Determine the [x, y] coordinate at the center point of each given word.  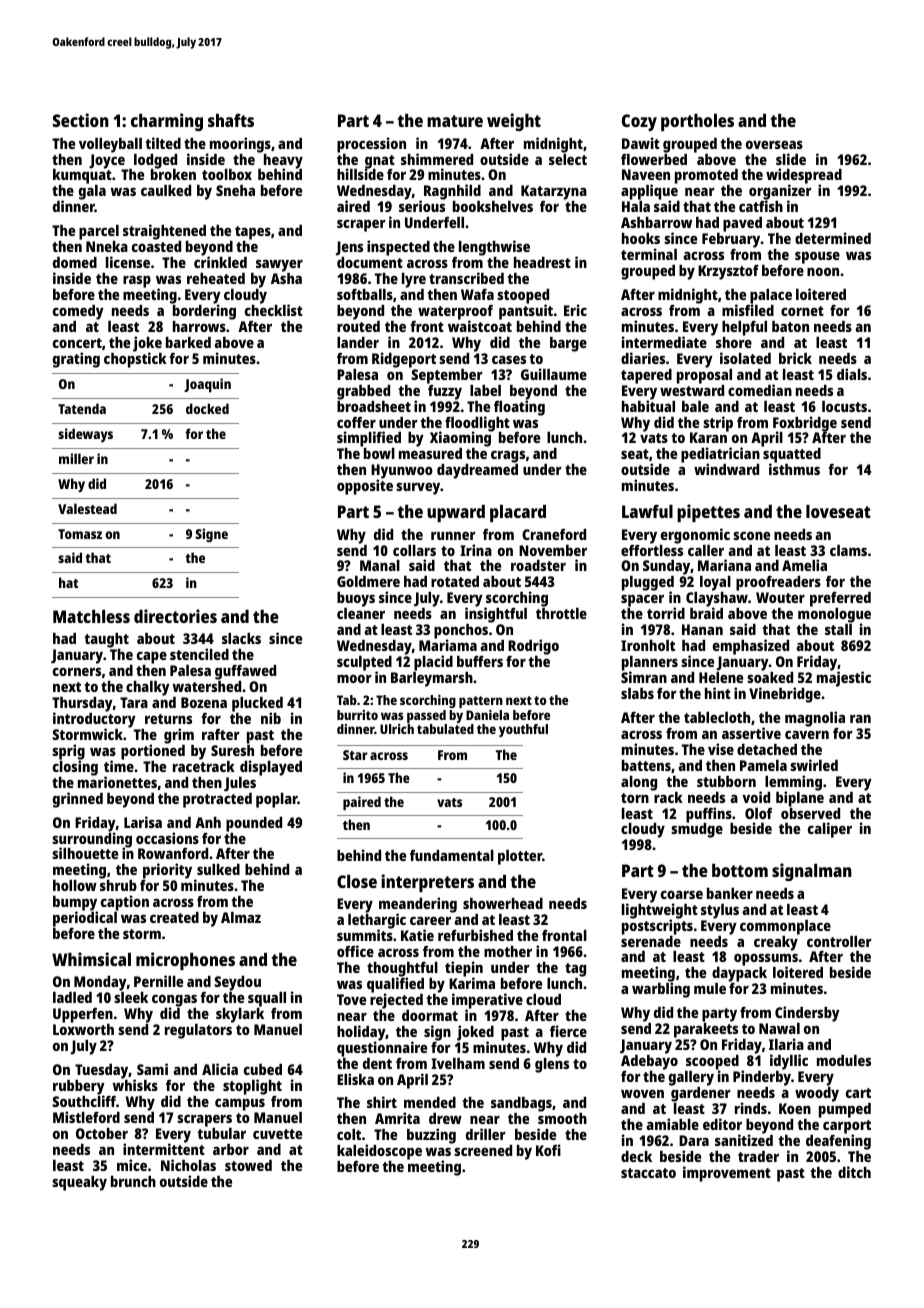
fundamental [452, 855]
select [568, 159]
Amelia [804, 565]
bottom [740, 870]
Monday [100, 983]
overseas [774, 144]
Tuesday [102, 1071]
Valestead [87, 508]
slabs [637, 693]
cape [152, 657]
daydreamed [477, 471]
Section [81, 120]
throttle [561, 613]
